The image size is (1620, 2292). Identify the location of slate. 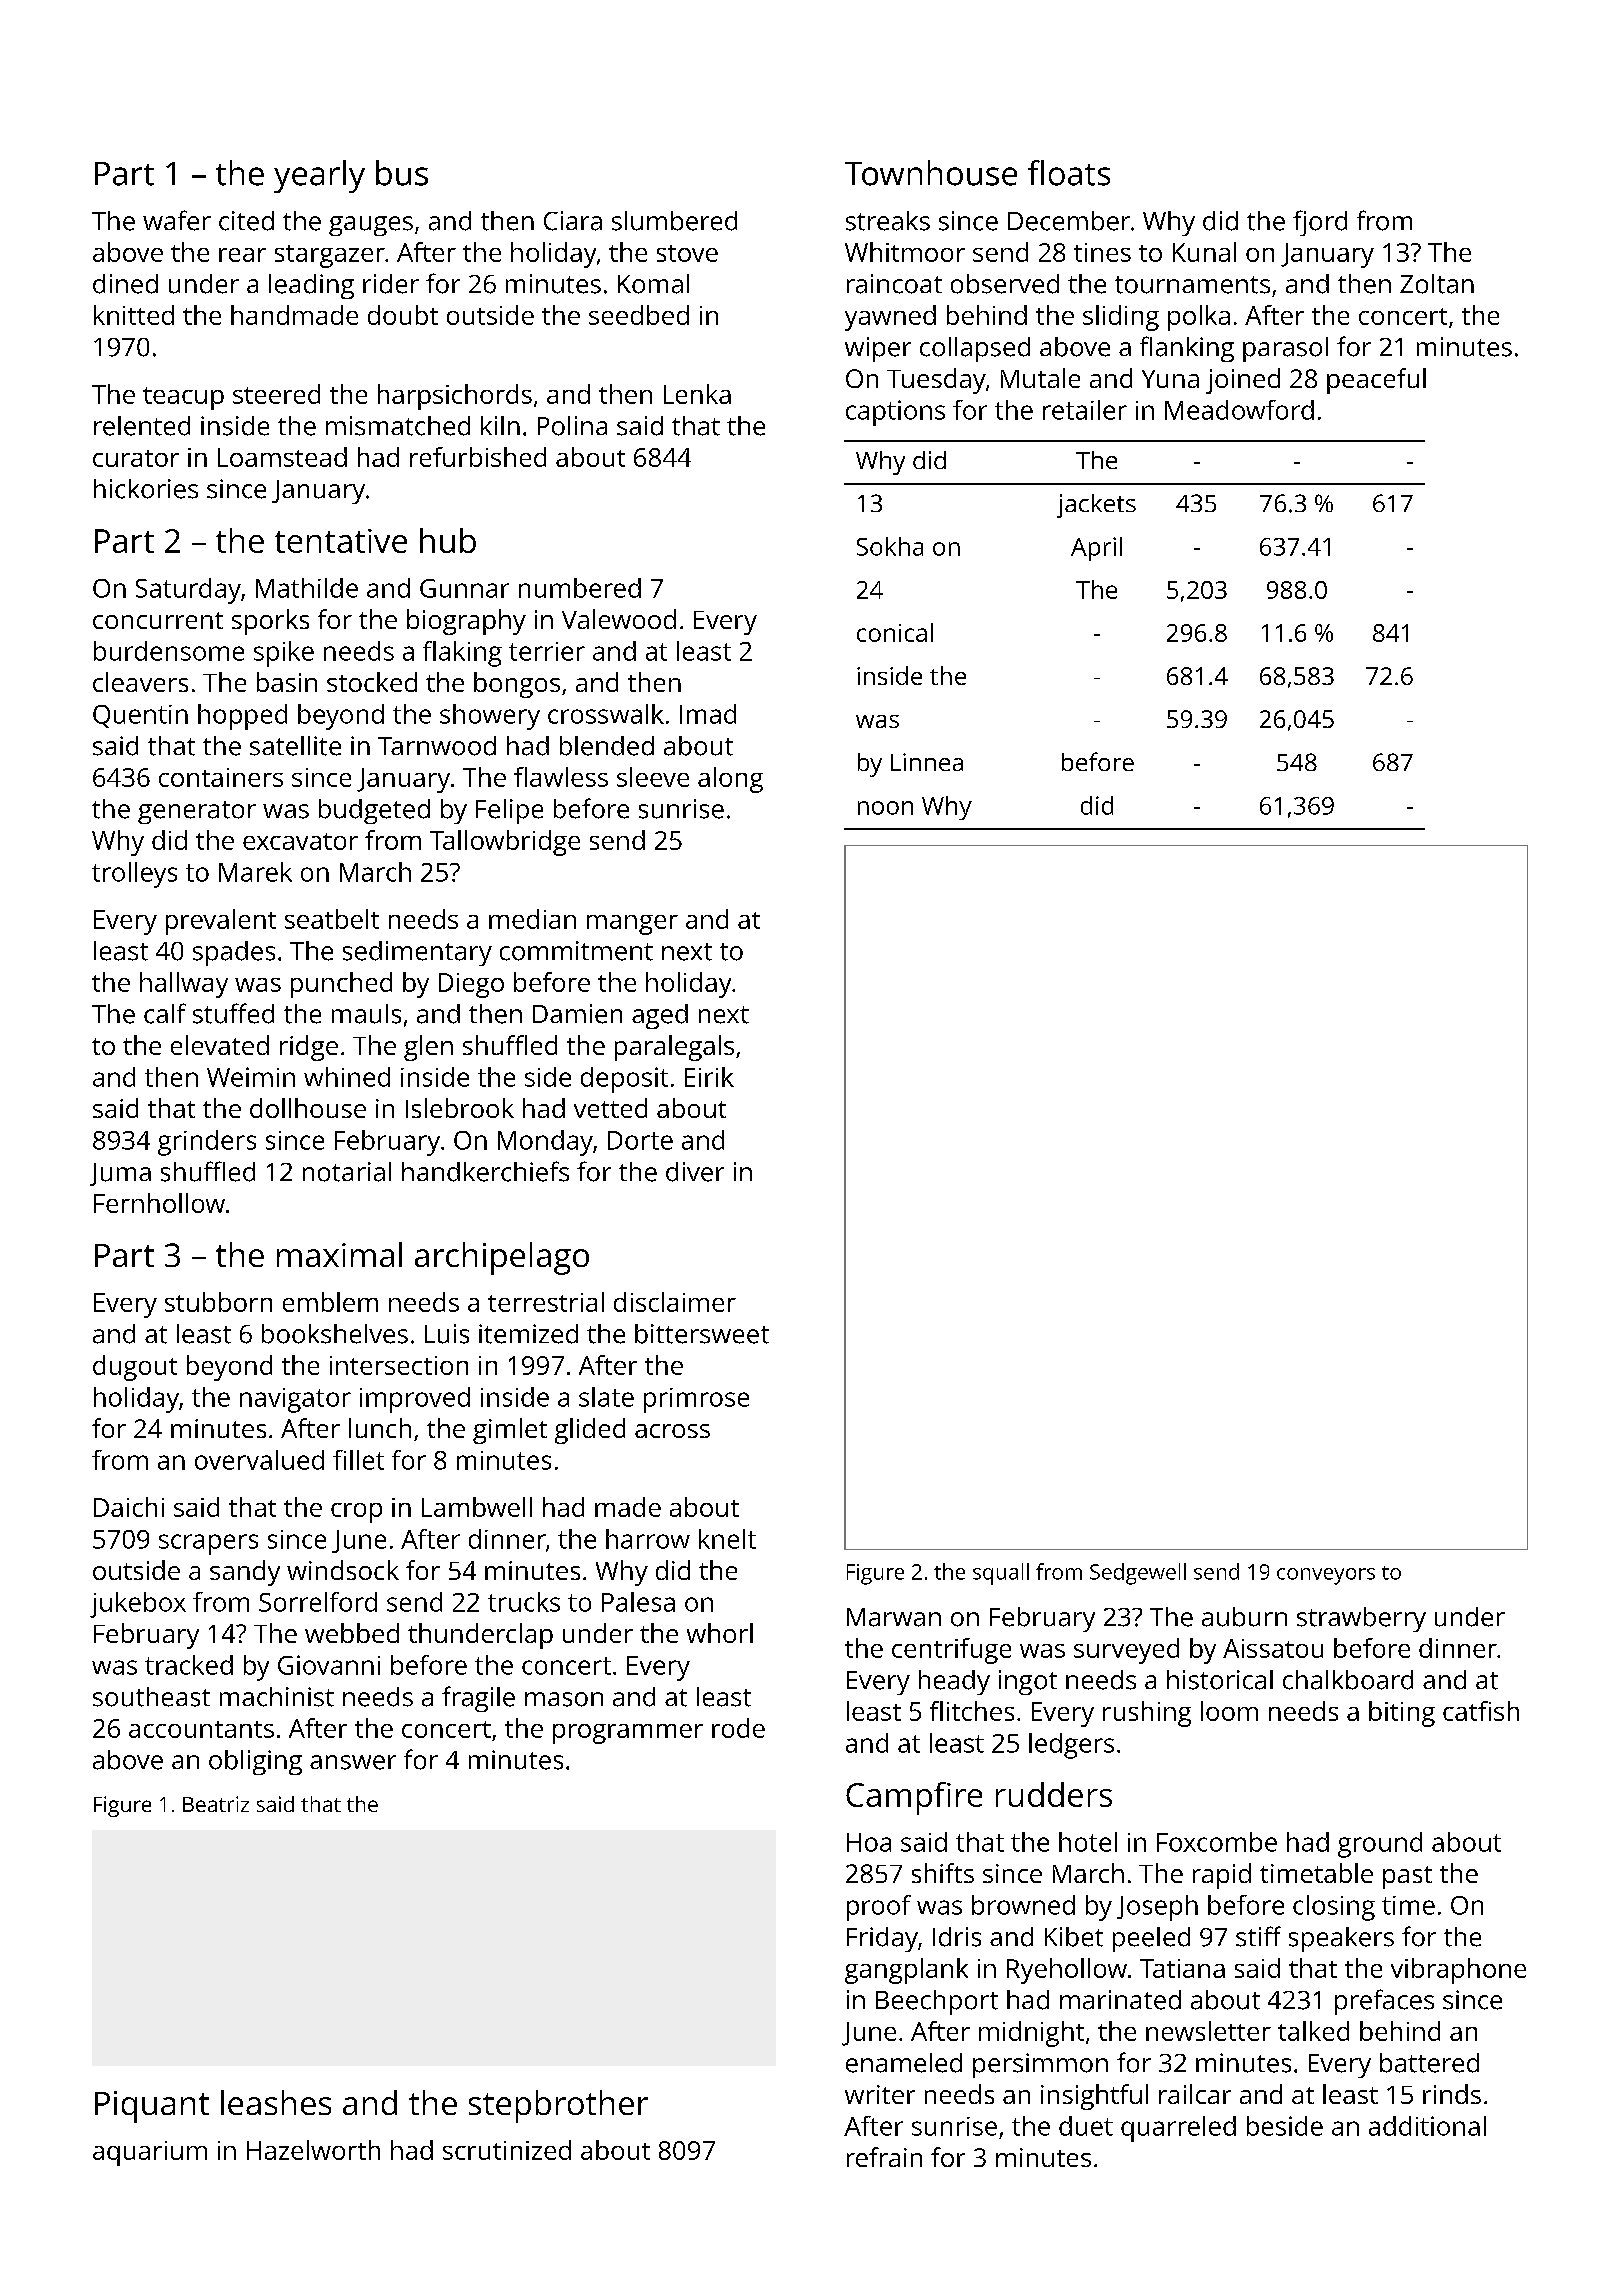
(606, 1397).
